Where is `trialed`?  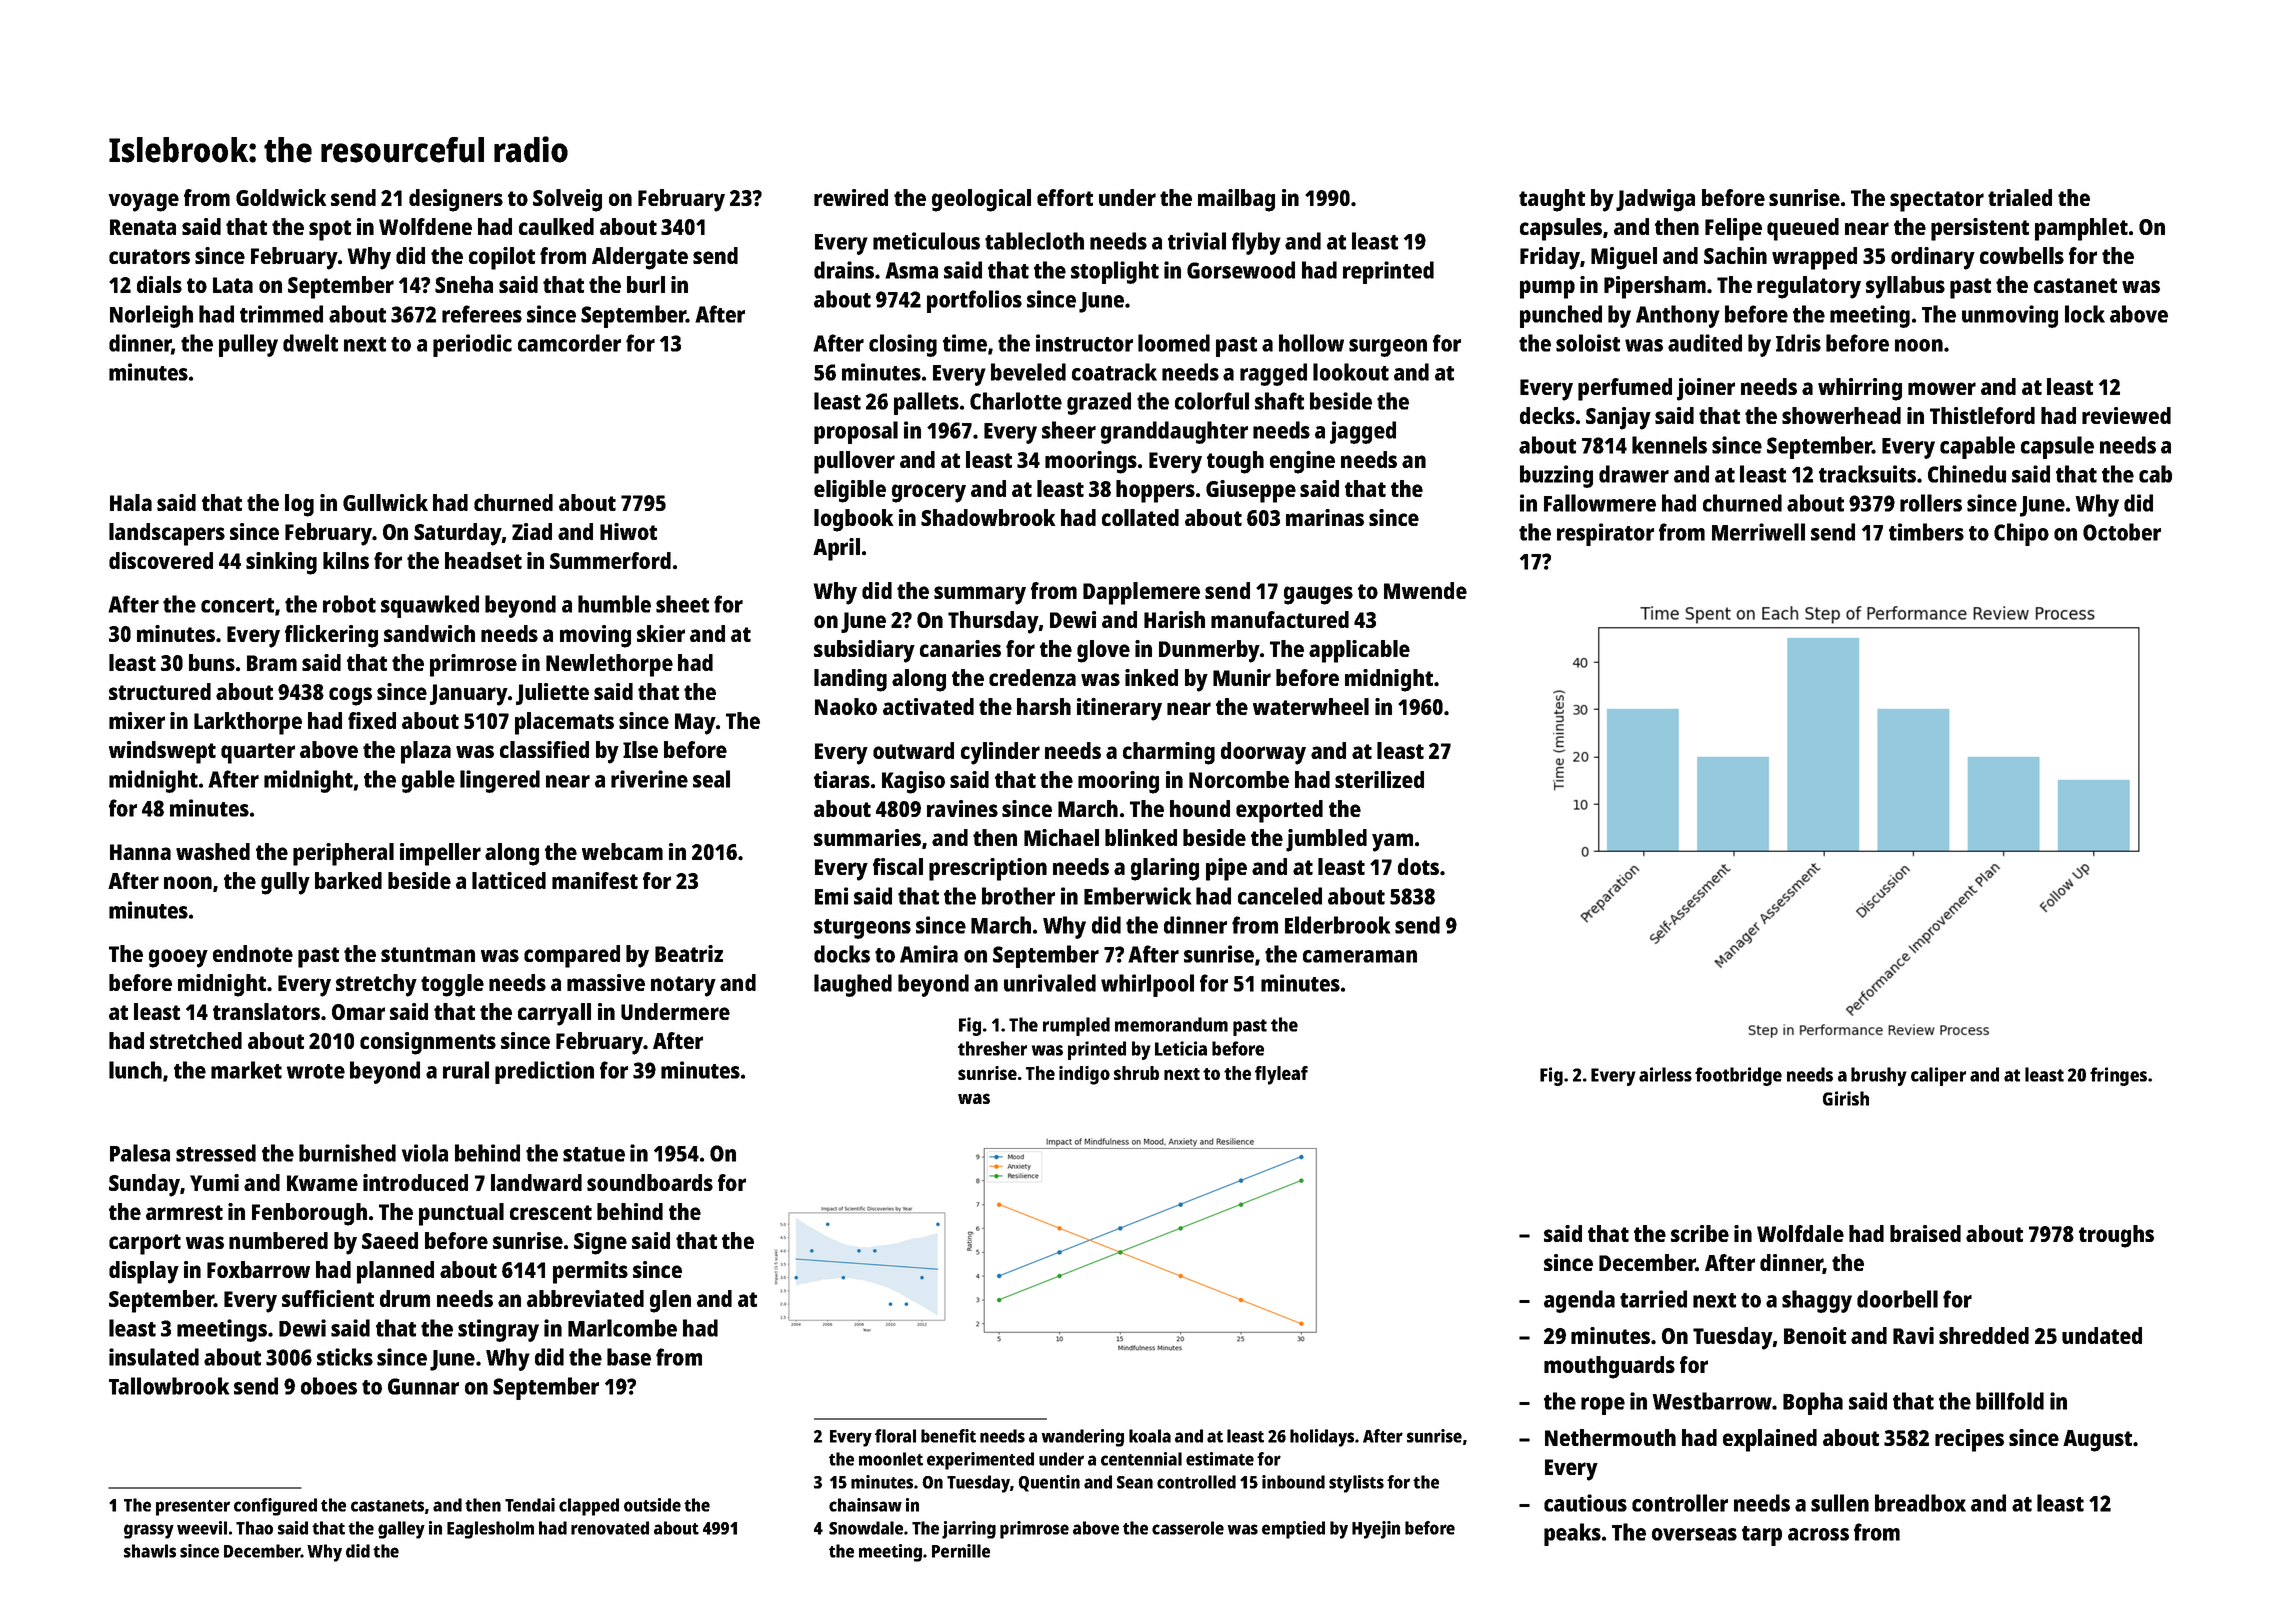 trialed is located at coordinates (2020, 197).
